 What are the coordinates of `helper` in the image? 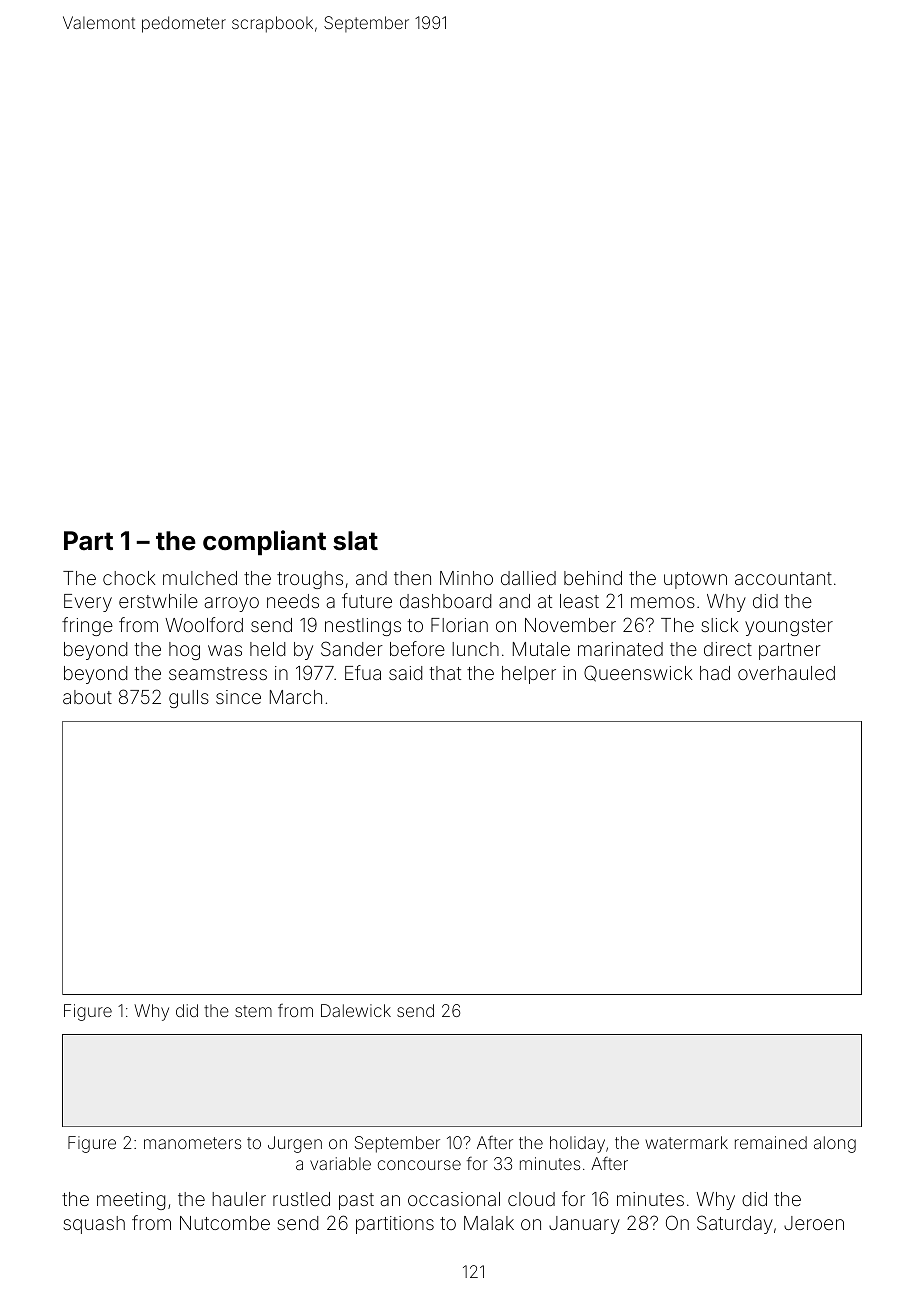 It's located at (529, 675).
